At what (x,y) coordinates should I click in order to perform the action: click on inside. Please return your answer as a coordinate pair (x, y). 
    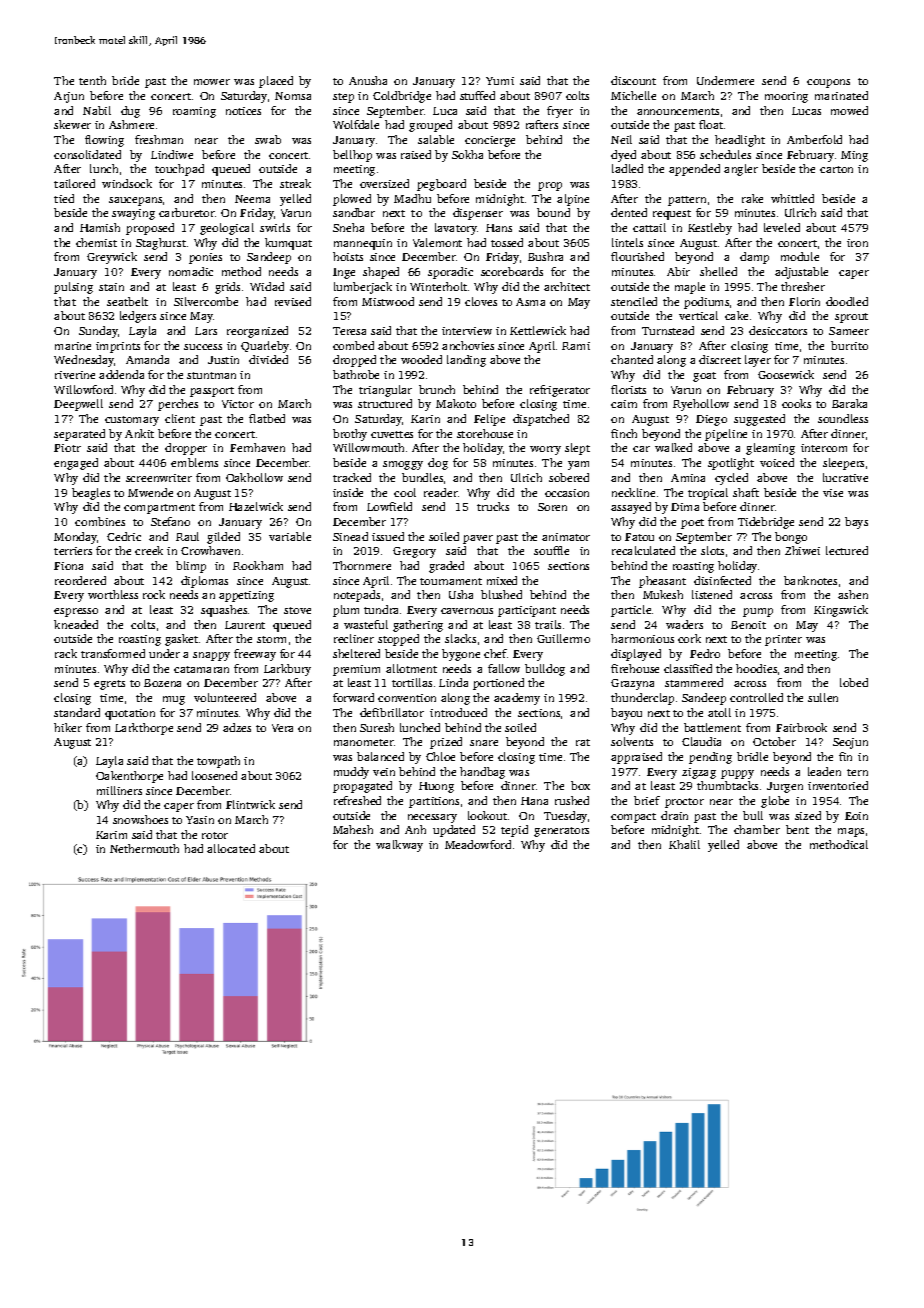
    Looking at the image, I should click on (348, 492).
